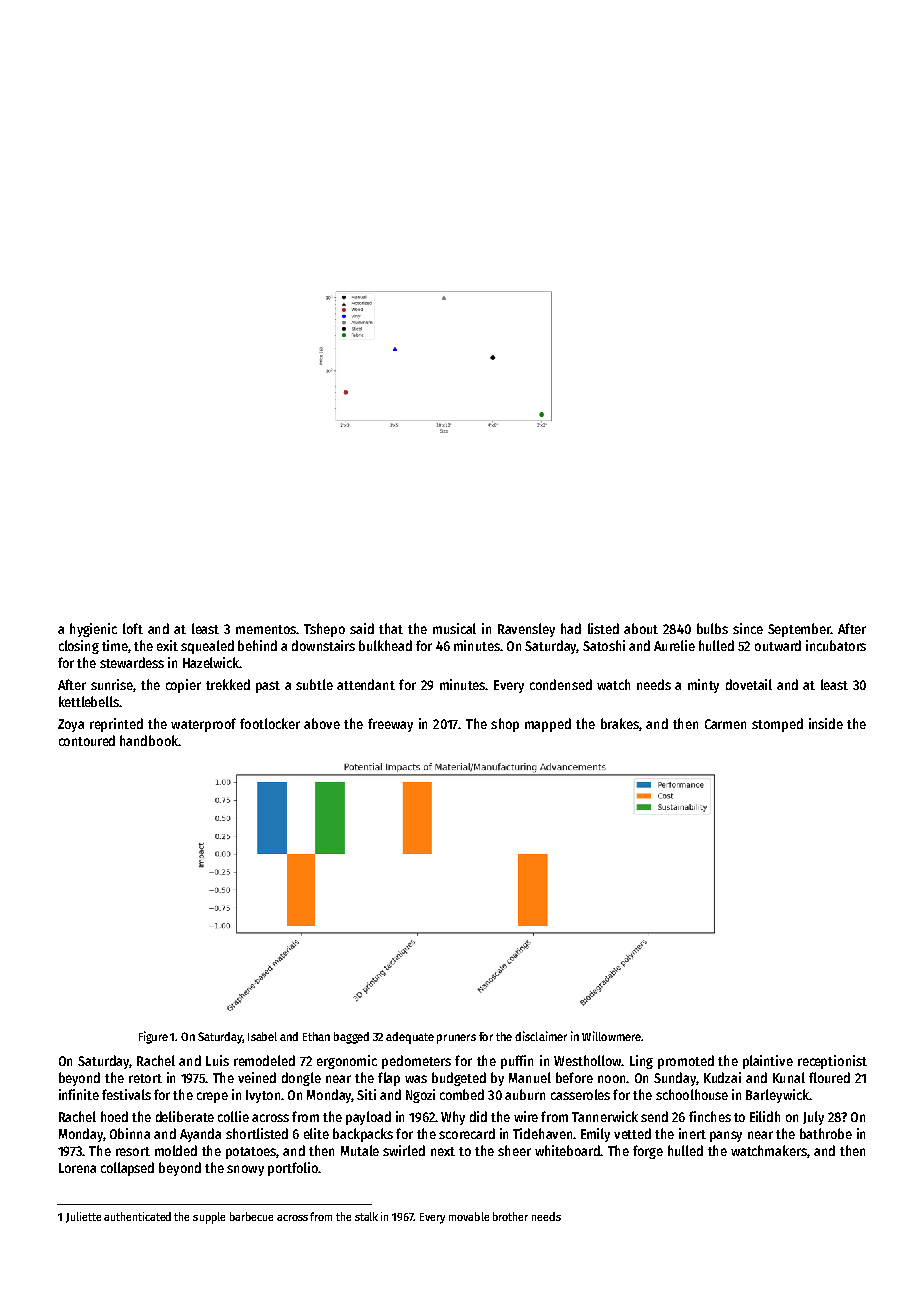 The width and height of the document is (924, 1308). I want to click on bulbs, so click(712, 628).
